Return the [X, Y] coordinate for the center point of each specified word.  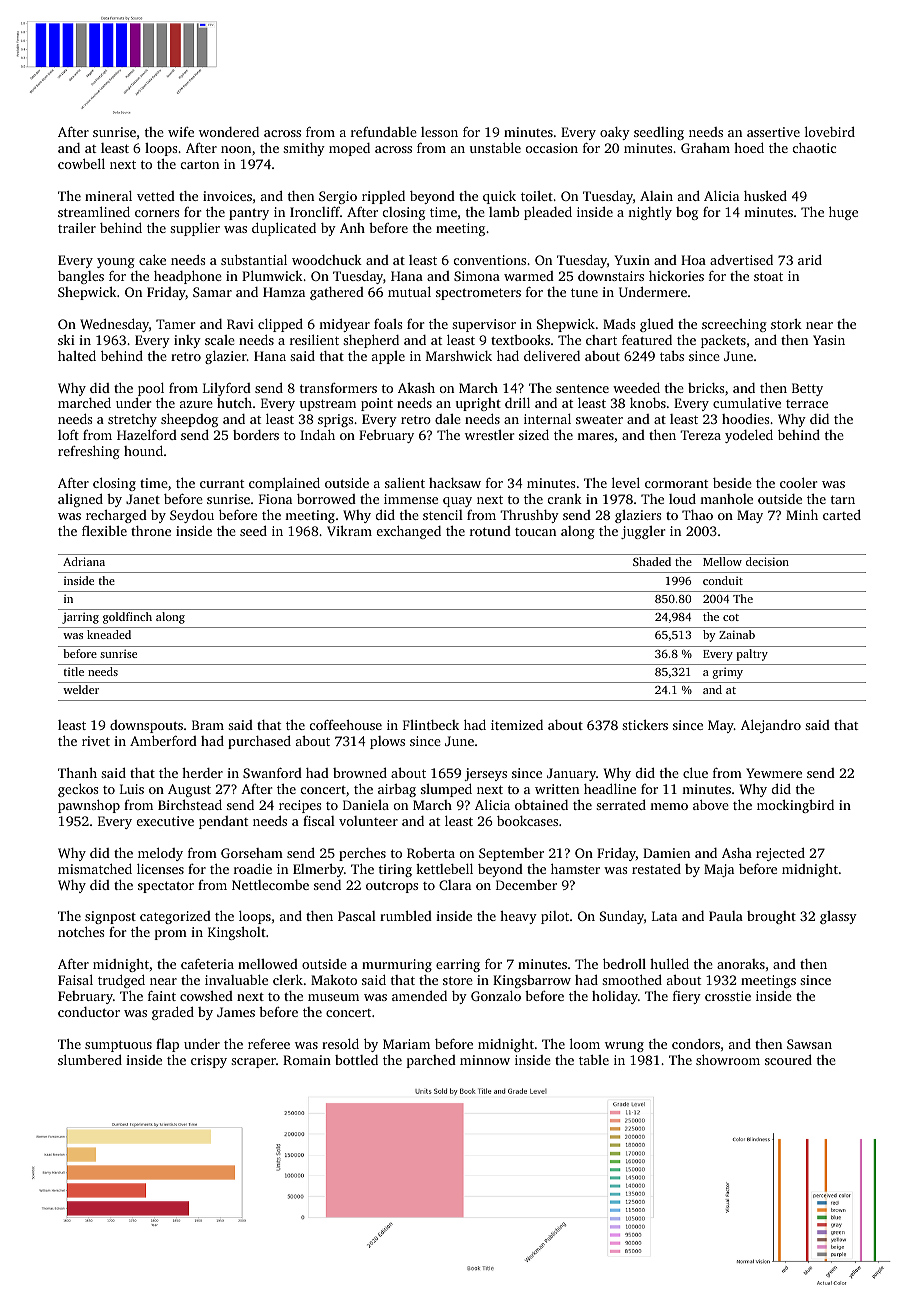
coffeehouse [346, 724]
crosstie [728, 996]
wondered [229, 132]
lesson [439, 132]
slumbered [90, 1059]
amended [419, 996]
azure [196, 404]
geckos [78, 790]
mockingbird [795, 806]
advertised [741, 260]
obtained [541, 805]
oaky [615, 133]
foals [388, 324]
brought [771, 917]
